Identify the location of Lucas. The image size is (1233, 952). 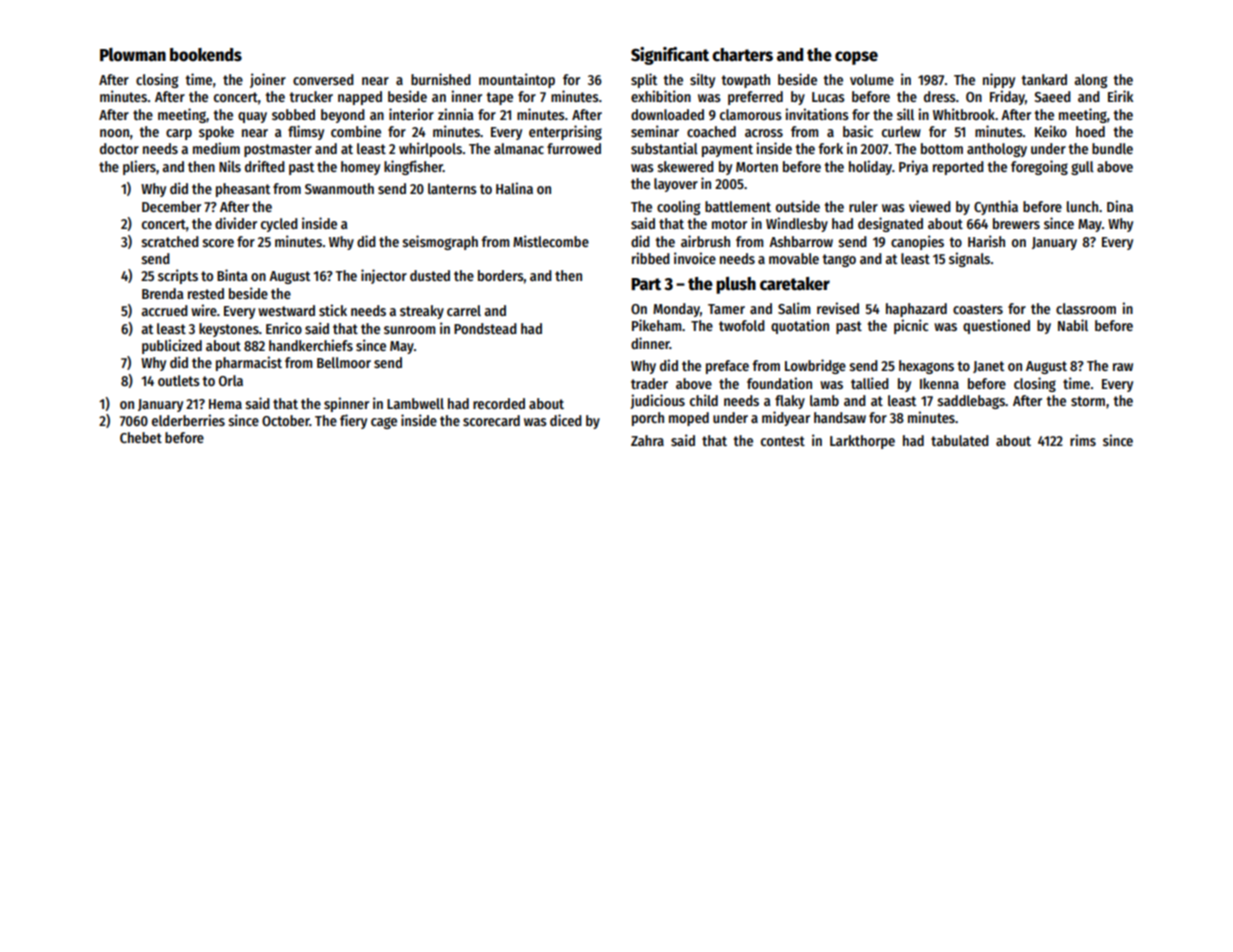
(828, 97).
